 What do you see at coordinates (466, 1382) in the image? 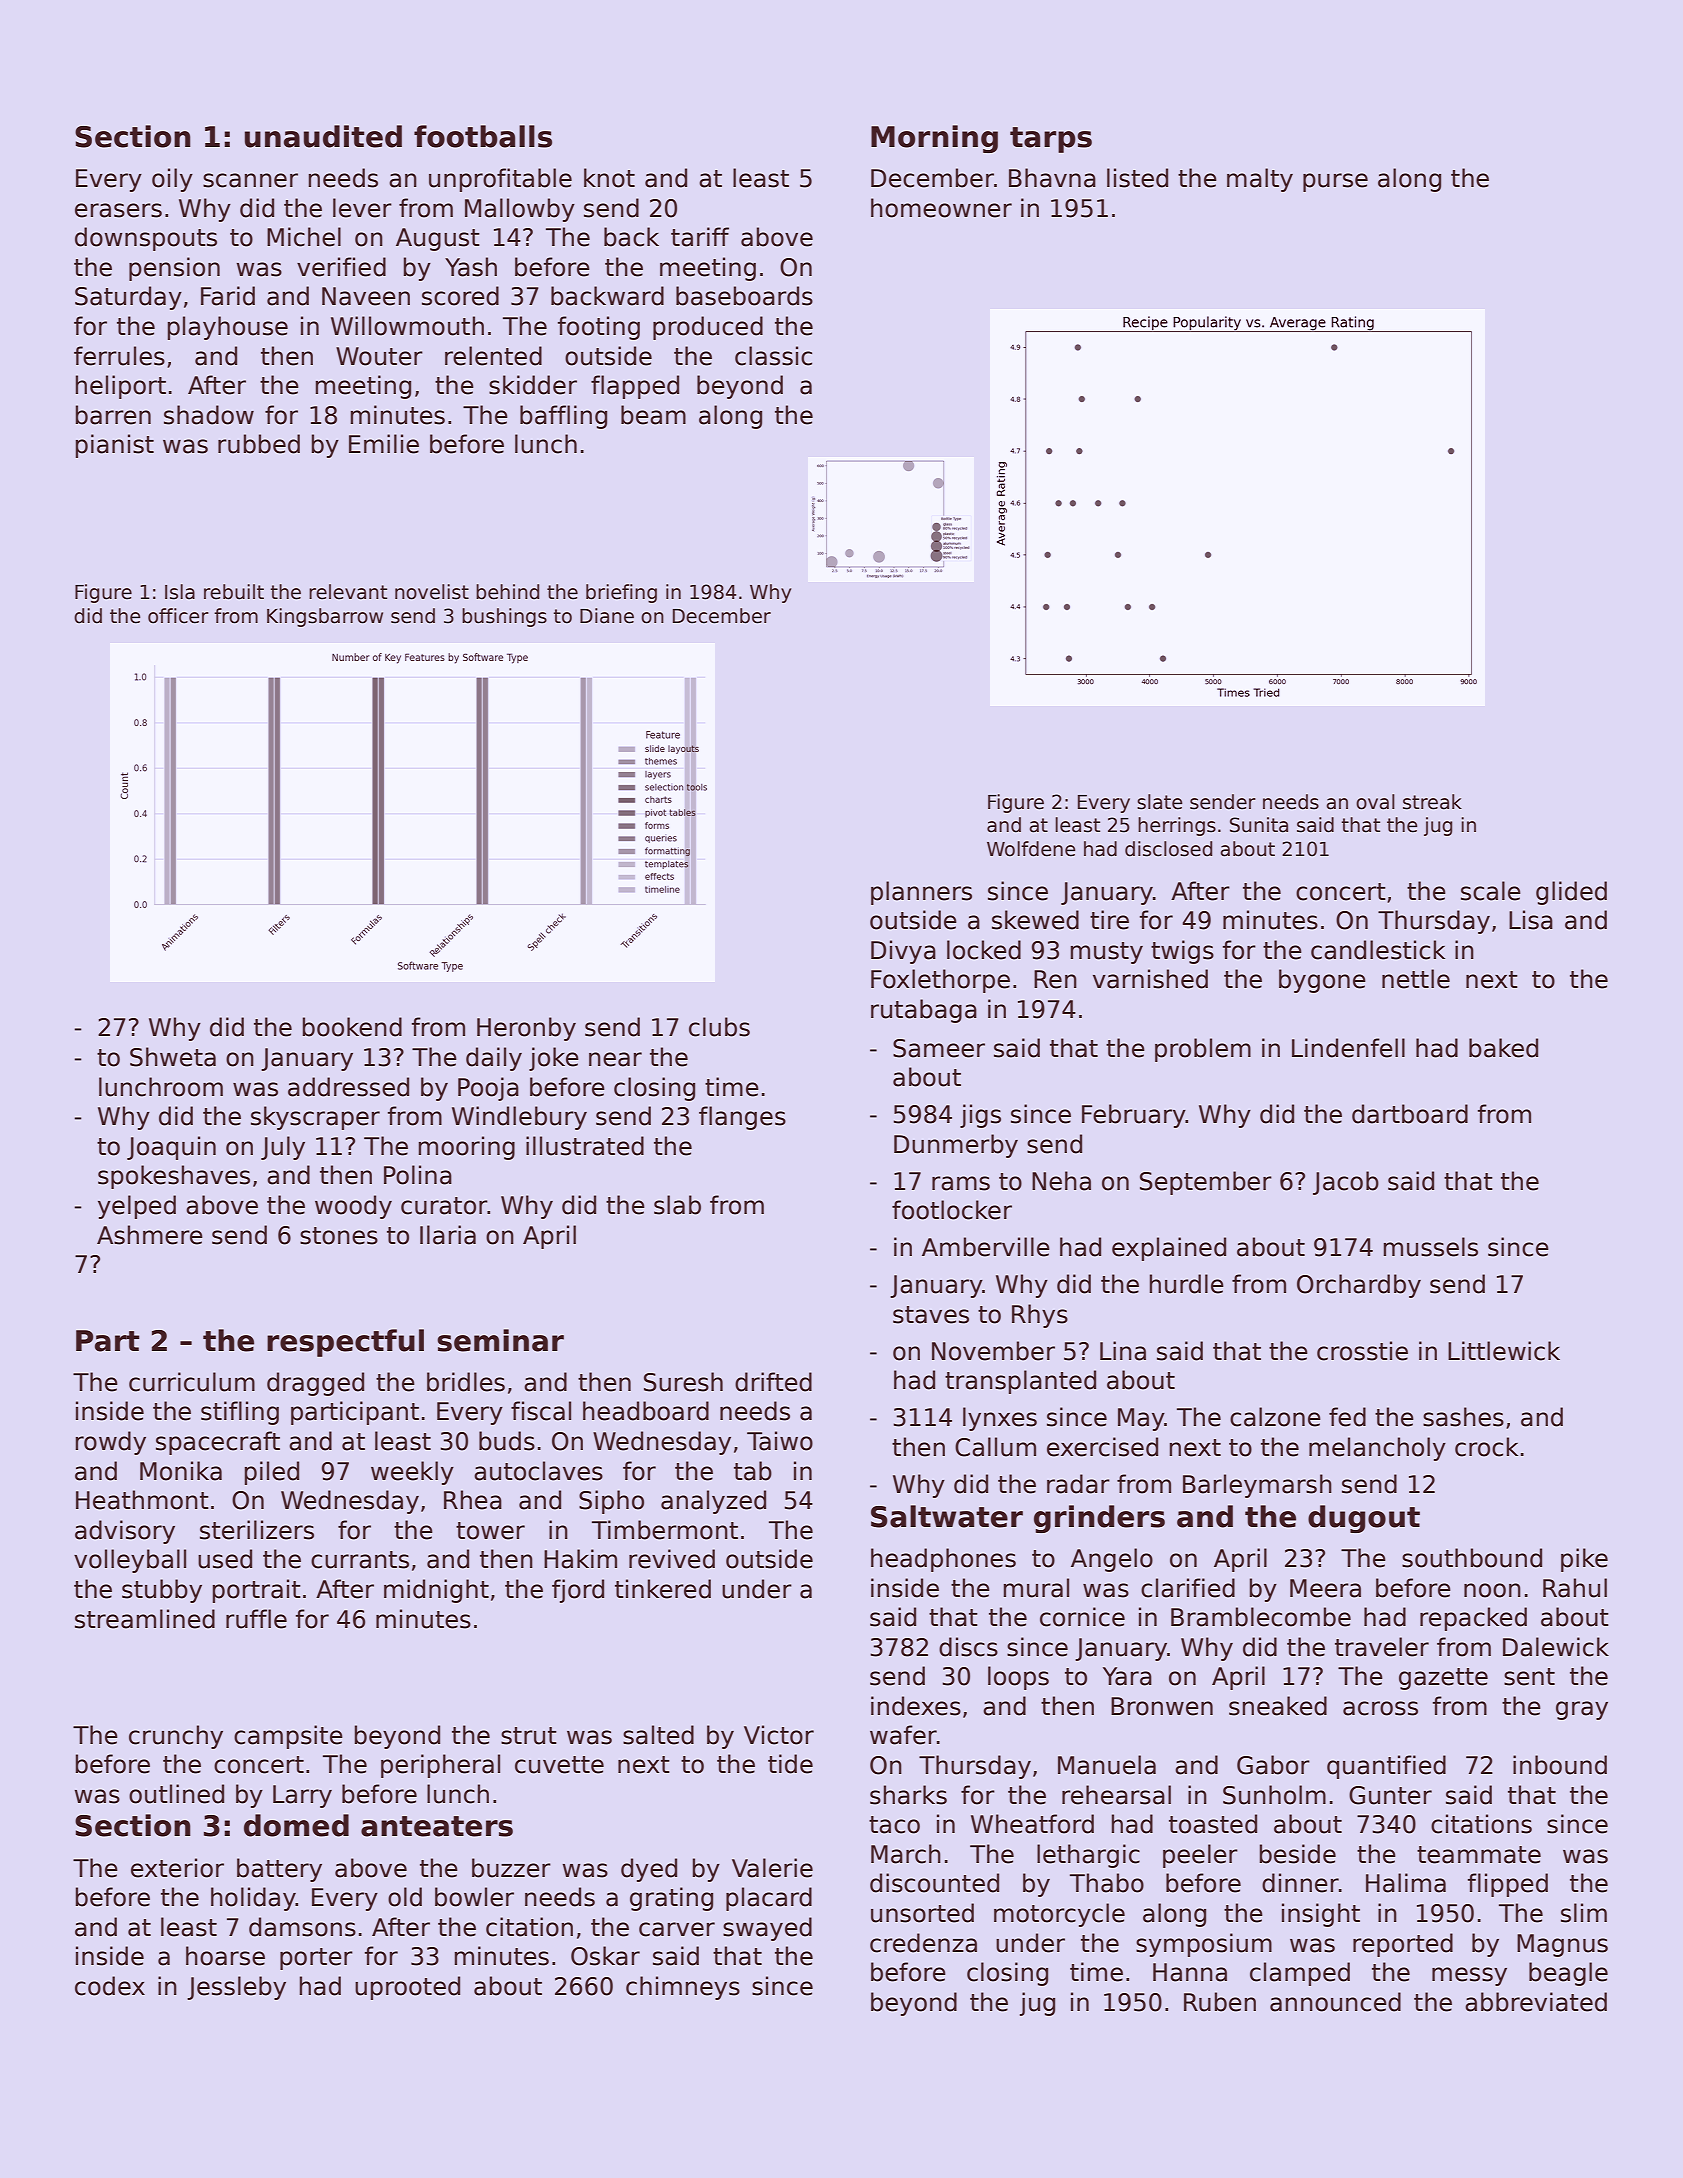
I see `bridles` at bounding box center [466, 1382].
